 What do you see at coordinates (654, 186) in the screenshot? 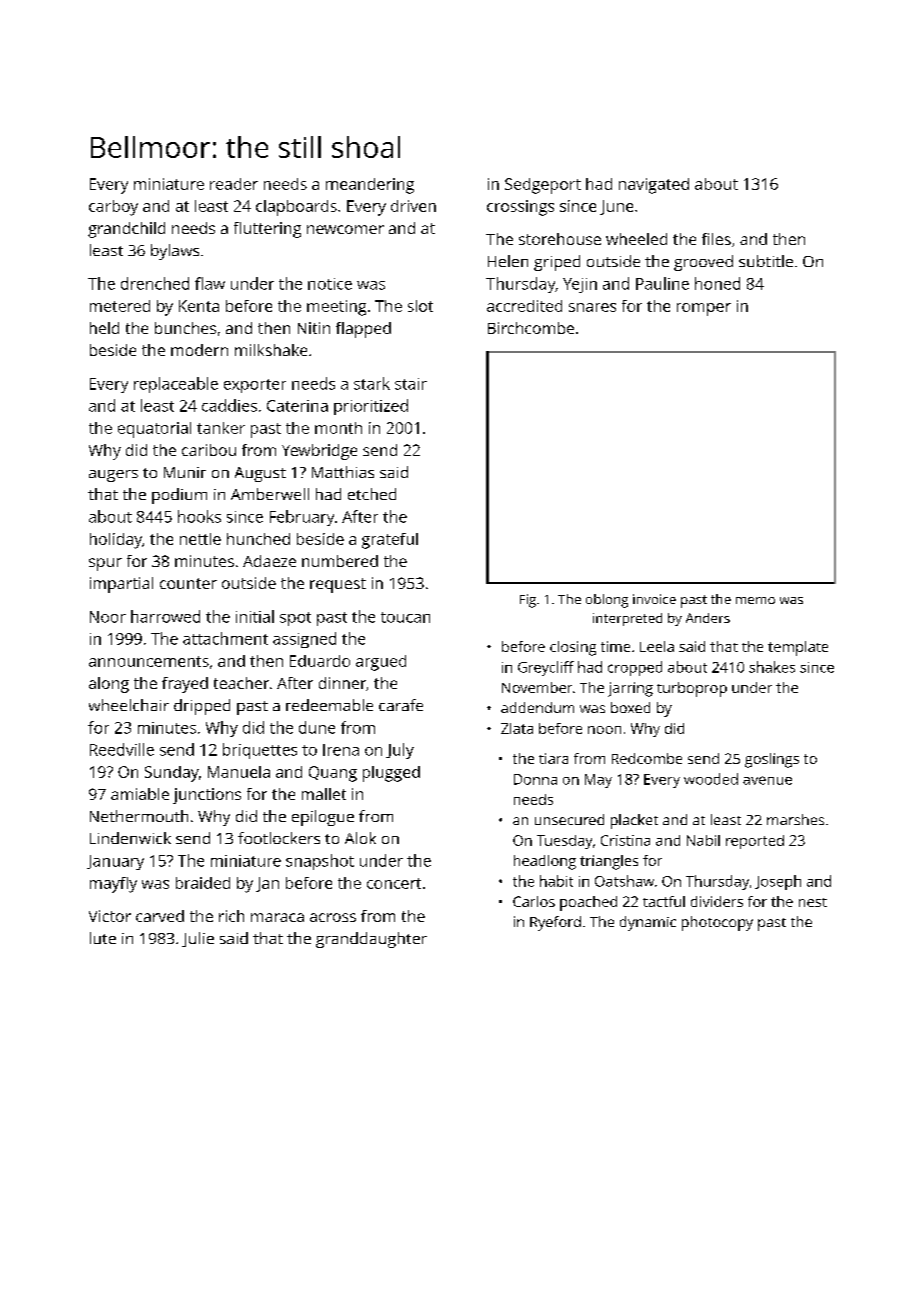
I see `navigated` at bounding box center [654, 186].
